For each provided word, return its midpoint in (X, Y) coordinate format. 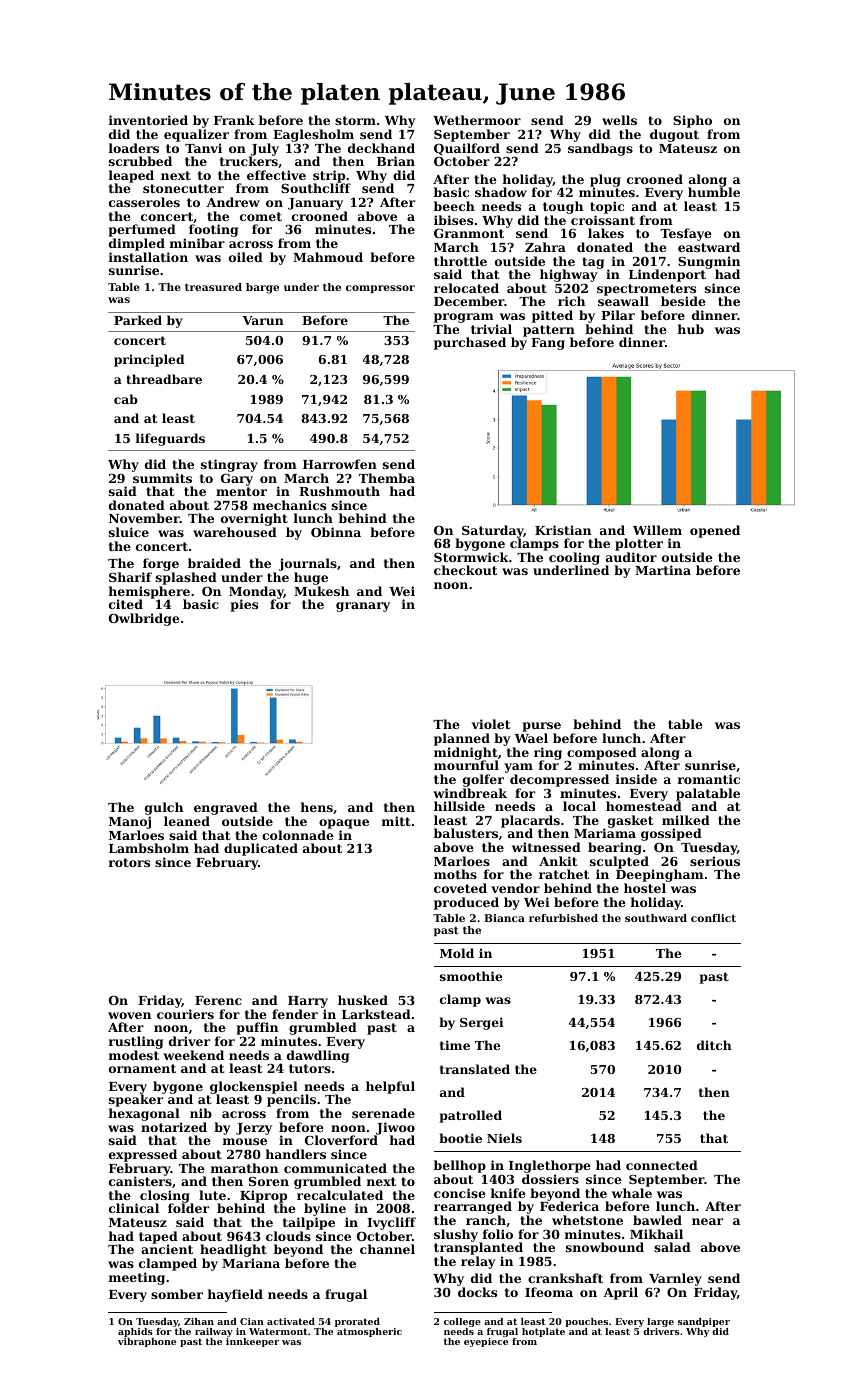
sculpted (619, 863)
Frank (234, 120)
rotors (129, 862)
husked (363, 1000)
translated (475, 1069)
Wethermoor (477, 120)
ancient (167, 1249)
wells (619, 120)
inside (636, 779)
